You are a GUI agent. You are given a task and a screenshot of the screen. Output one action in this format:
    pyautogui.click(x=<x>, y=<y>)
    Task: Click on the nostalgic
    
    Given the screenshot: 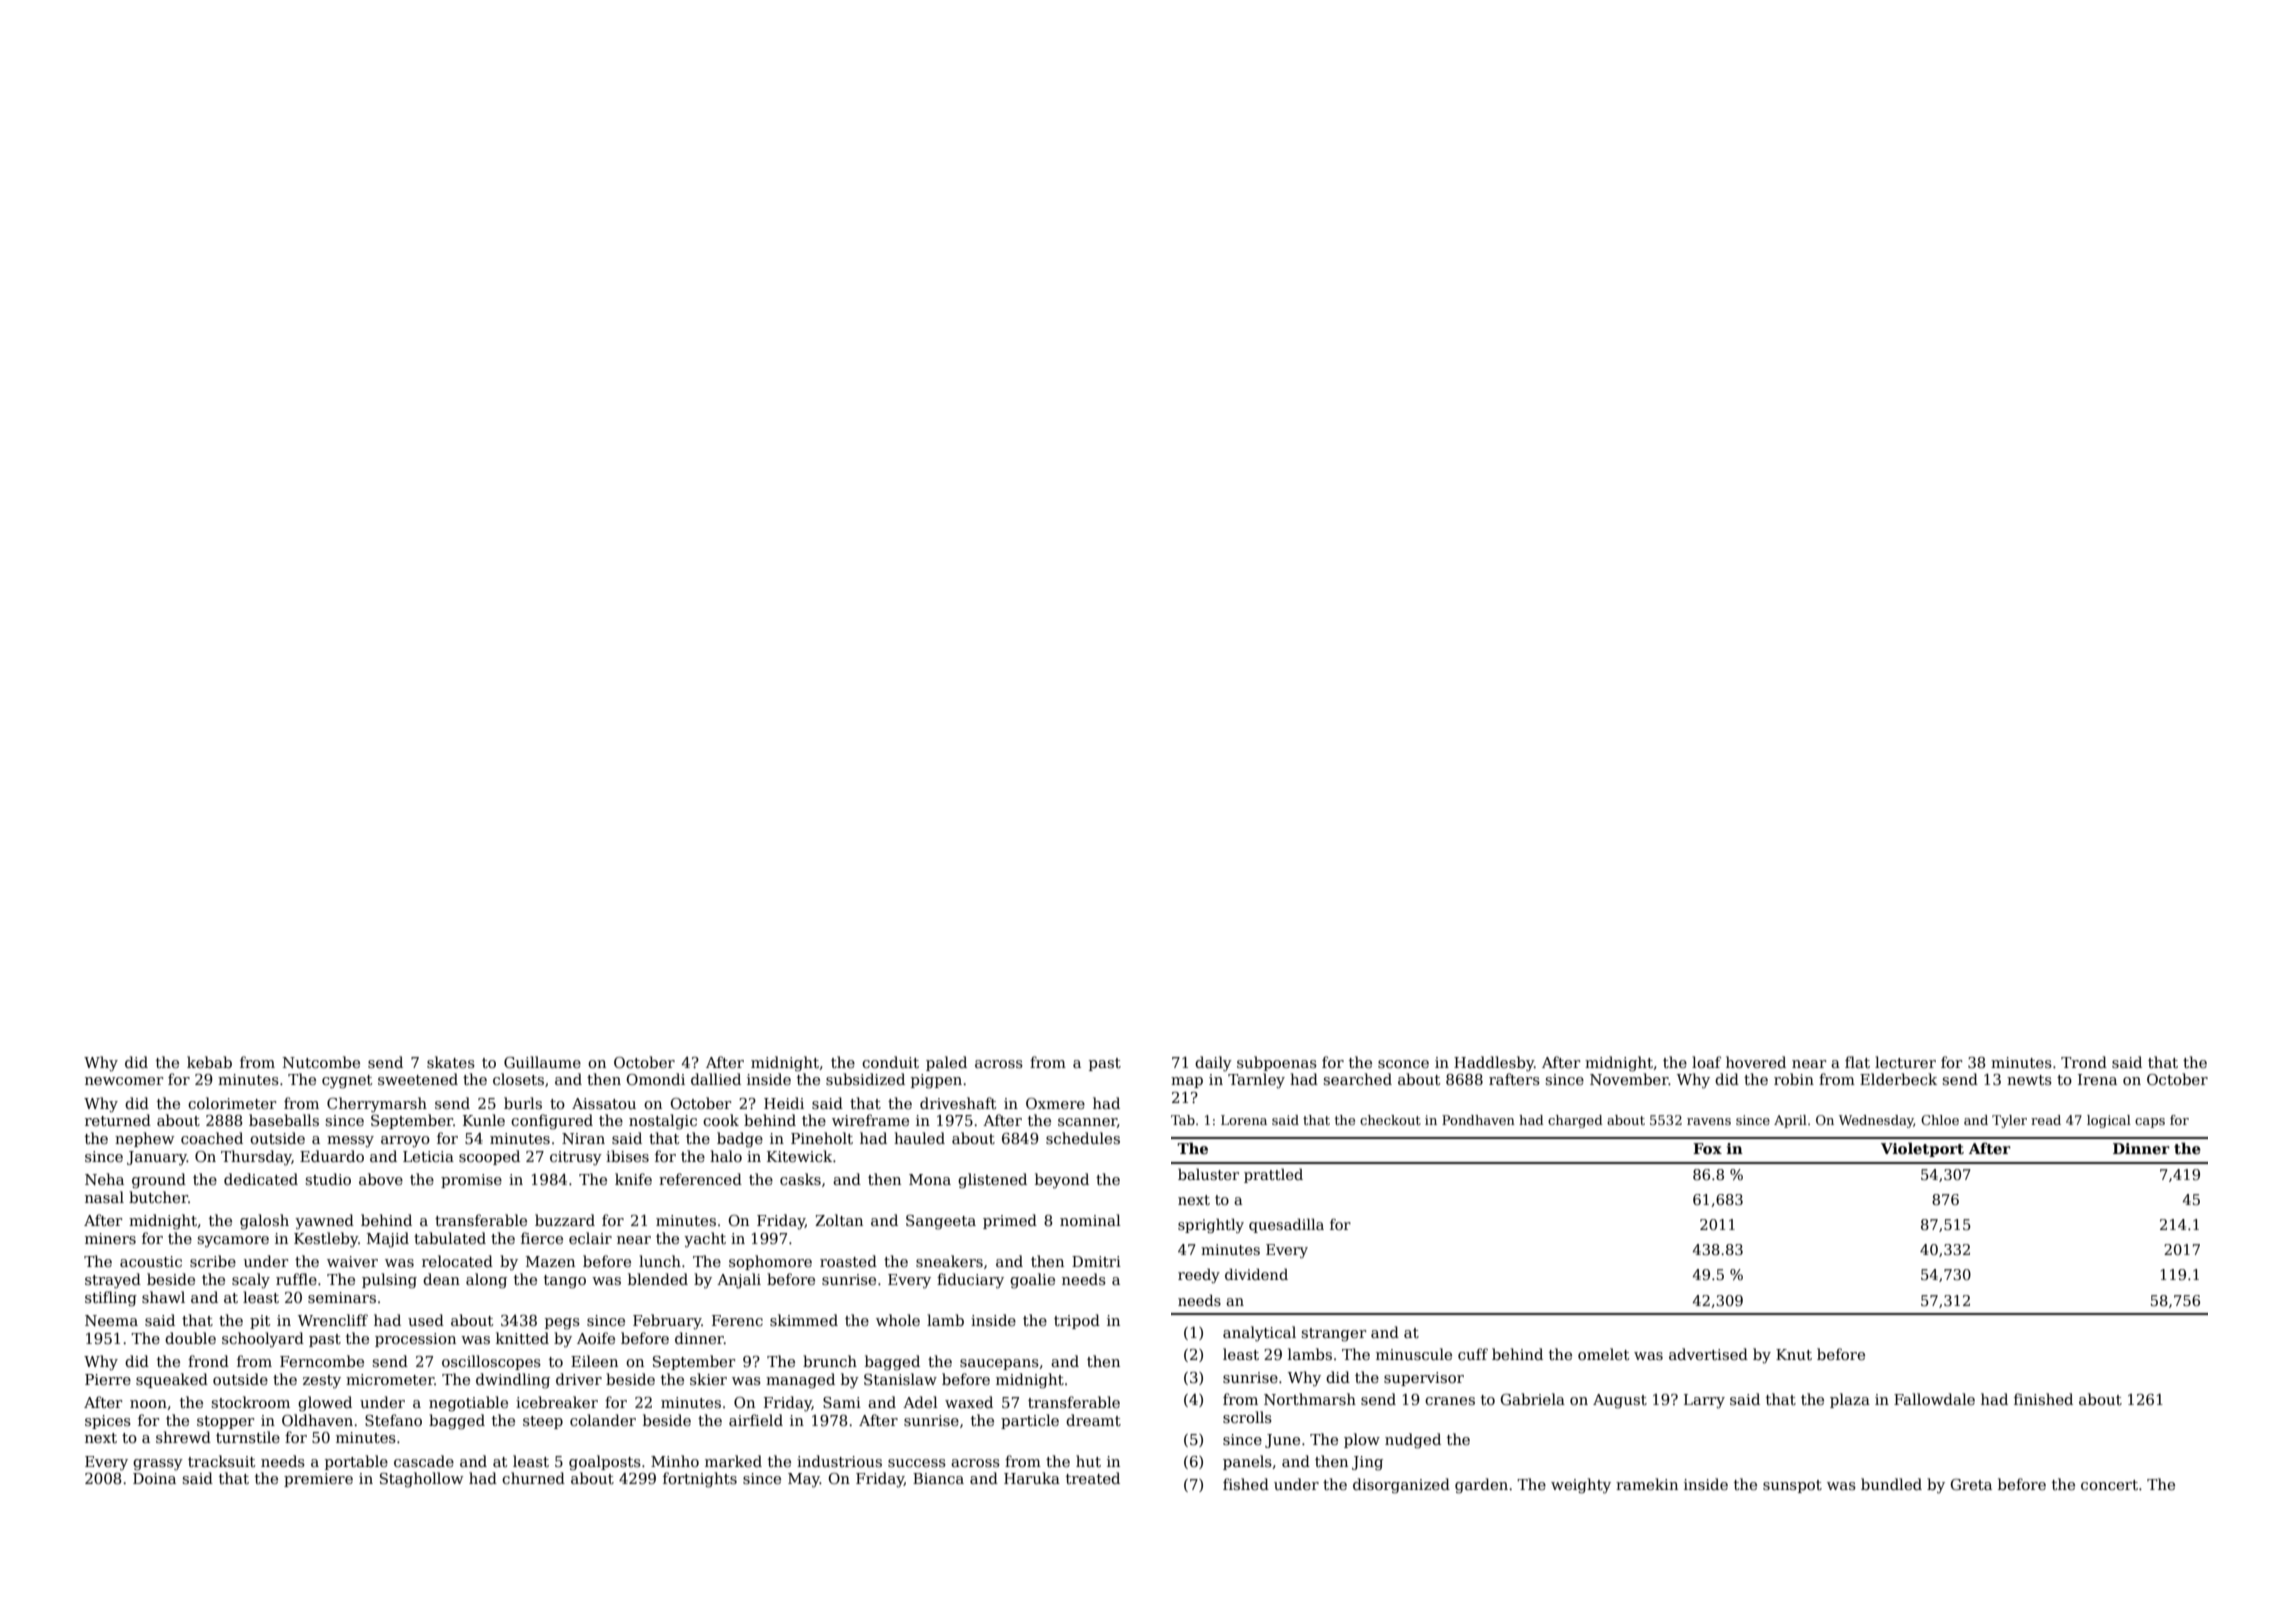 What is the action you would take?
    pyautogui.click(x=663, y=1122)
